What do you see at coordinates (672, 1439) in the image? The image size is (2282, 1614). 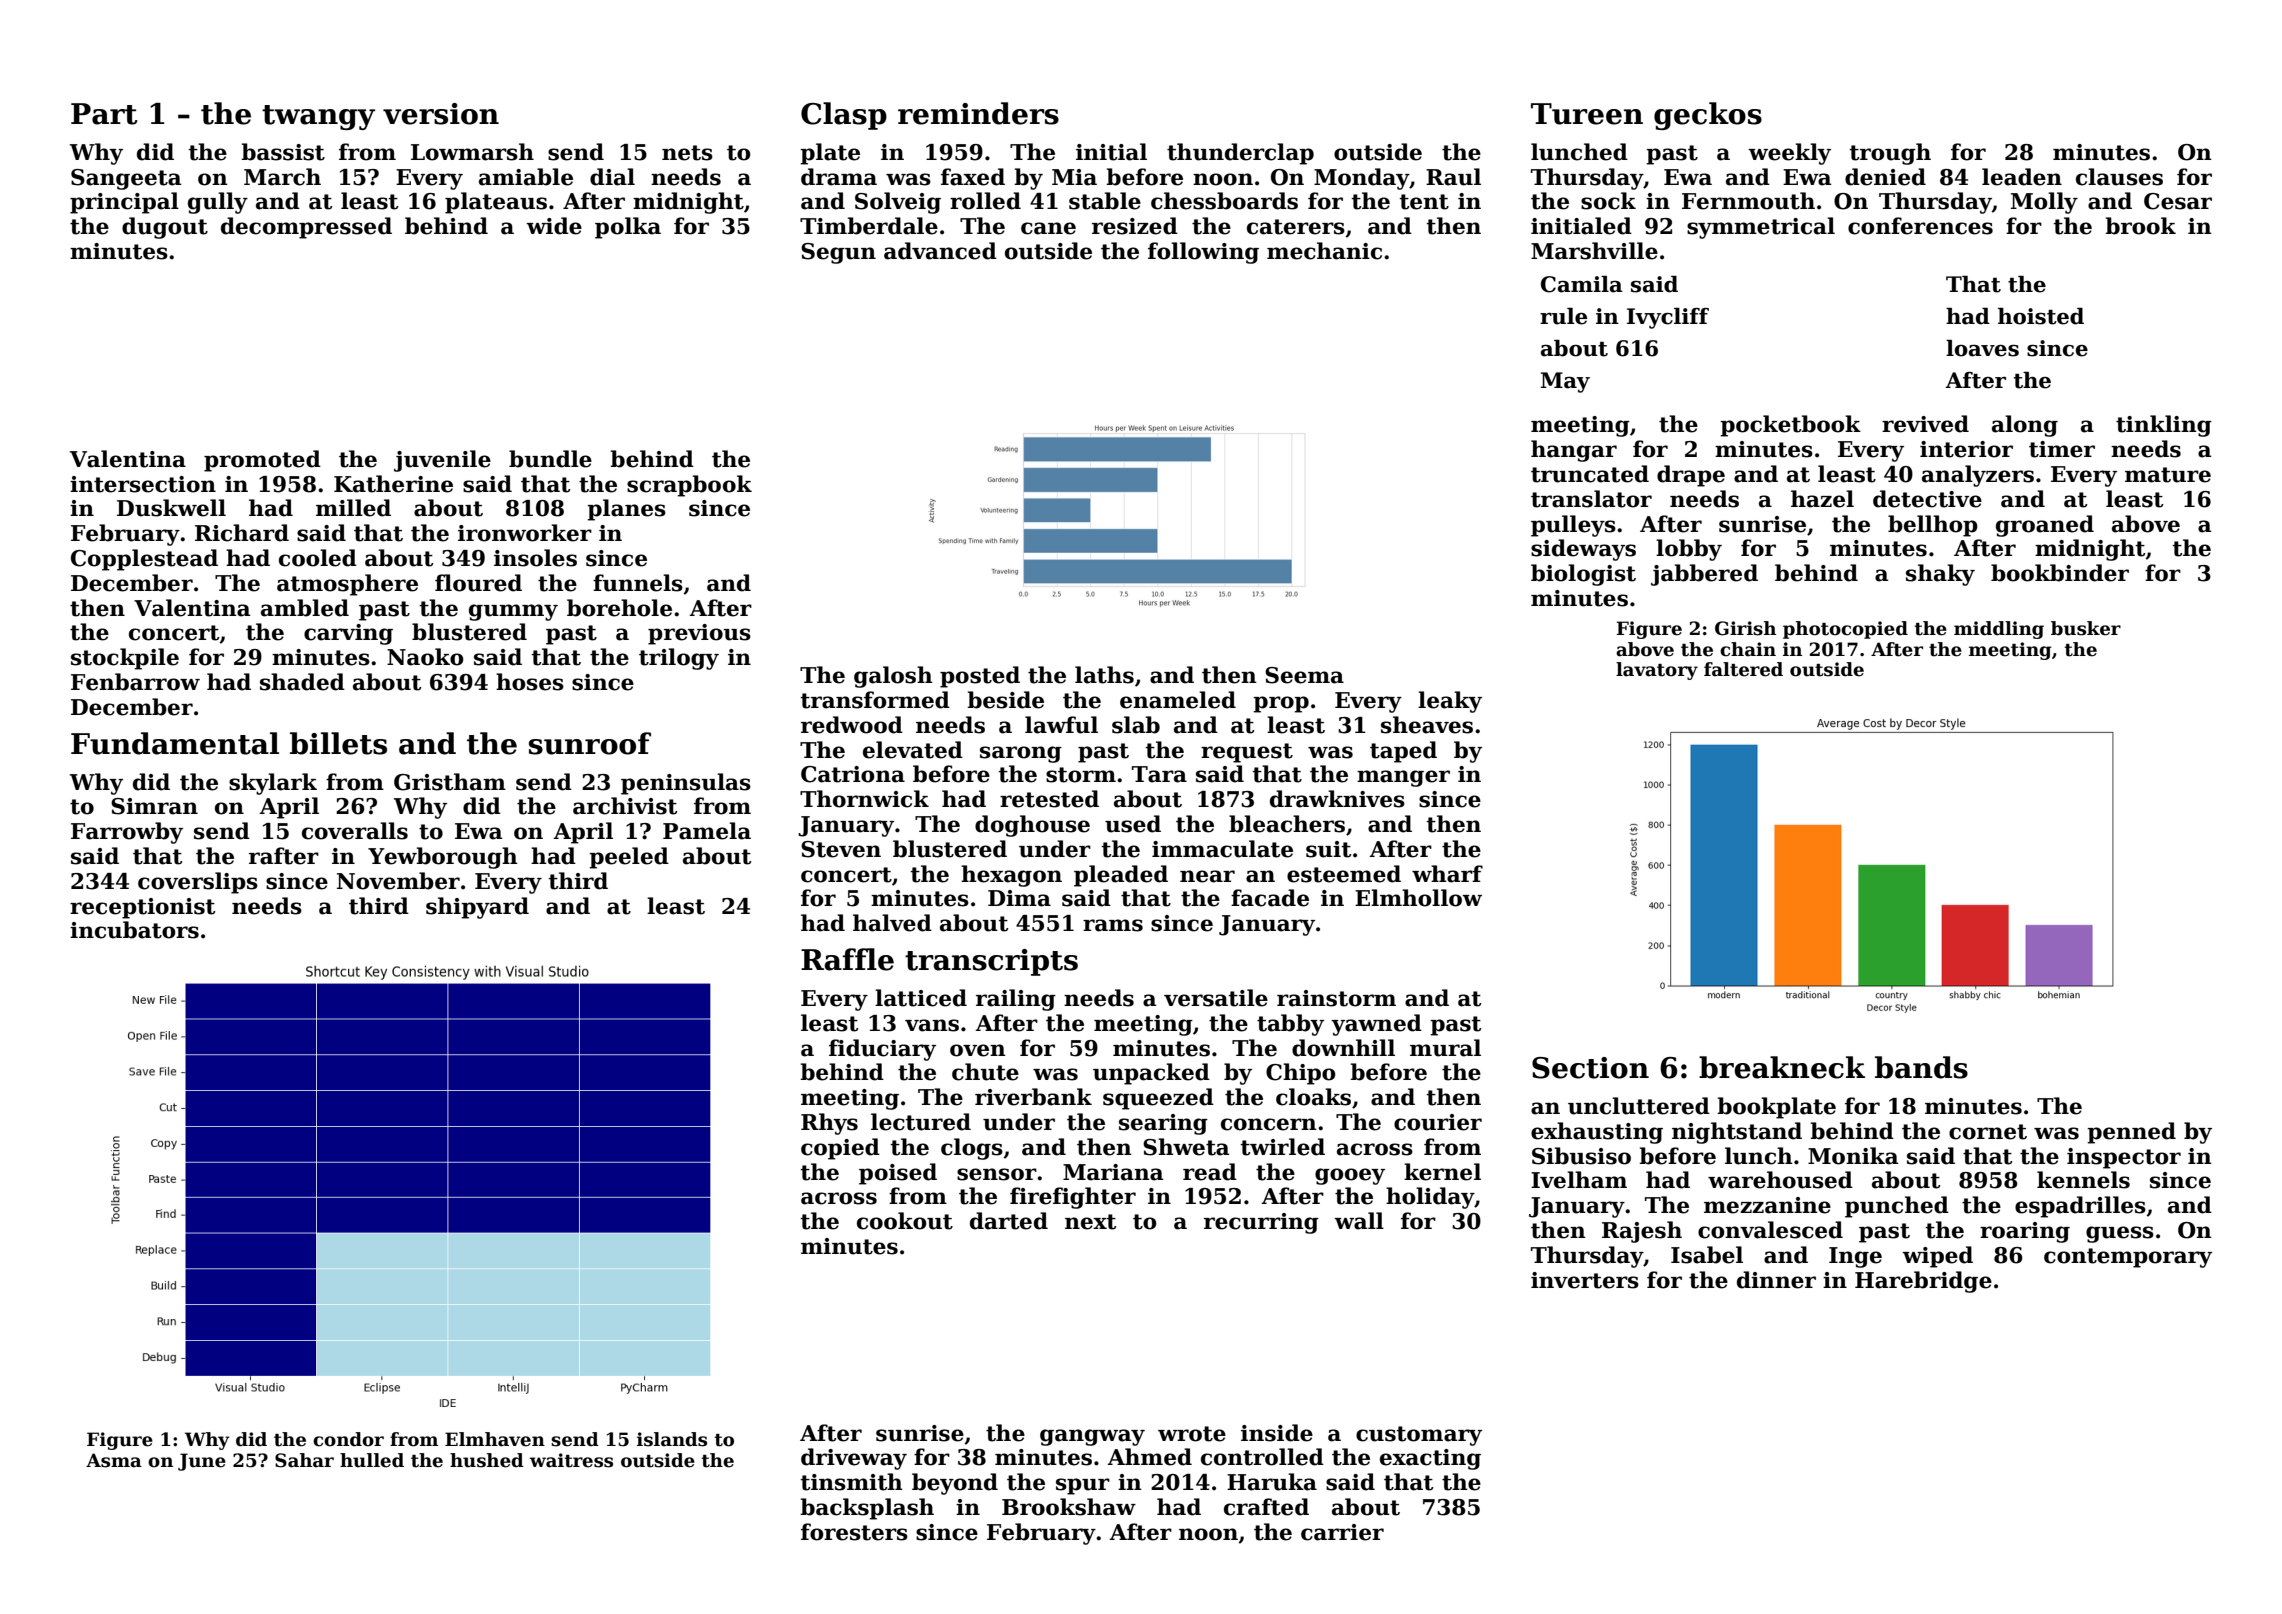 I see `islands` at bounding box center [672, 1439].
